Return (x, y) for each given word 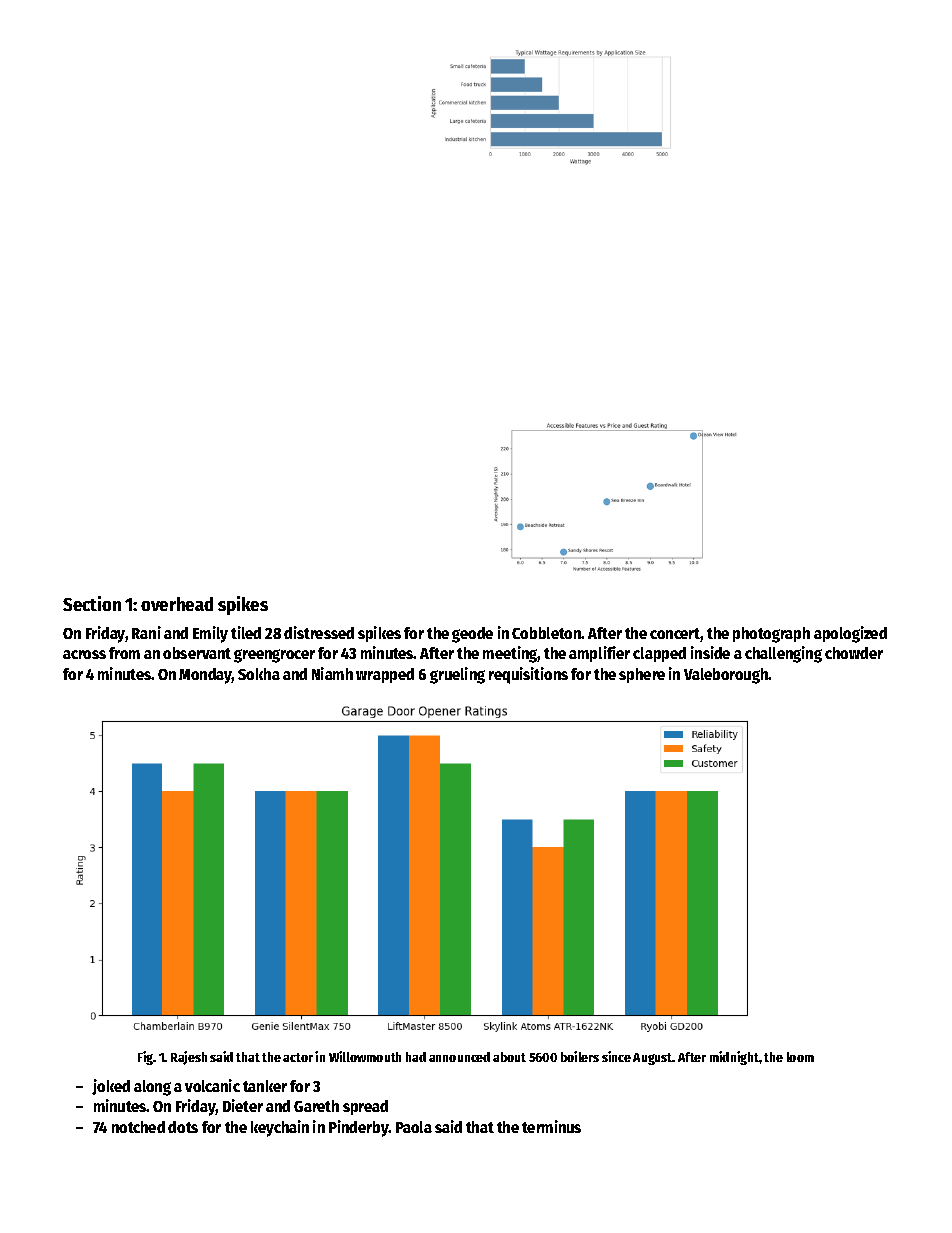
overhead (177, 604)
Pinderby (359, 1128)
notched (138, 1127)
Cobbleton (546, 633)
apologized (850, 634)
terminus (551, 1126)
